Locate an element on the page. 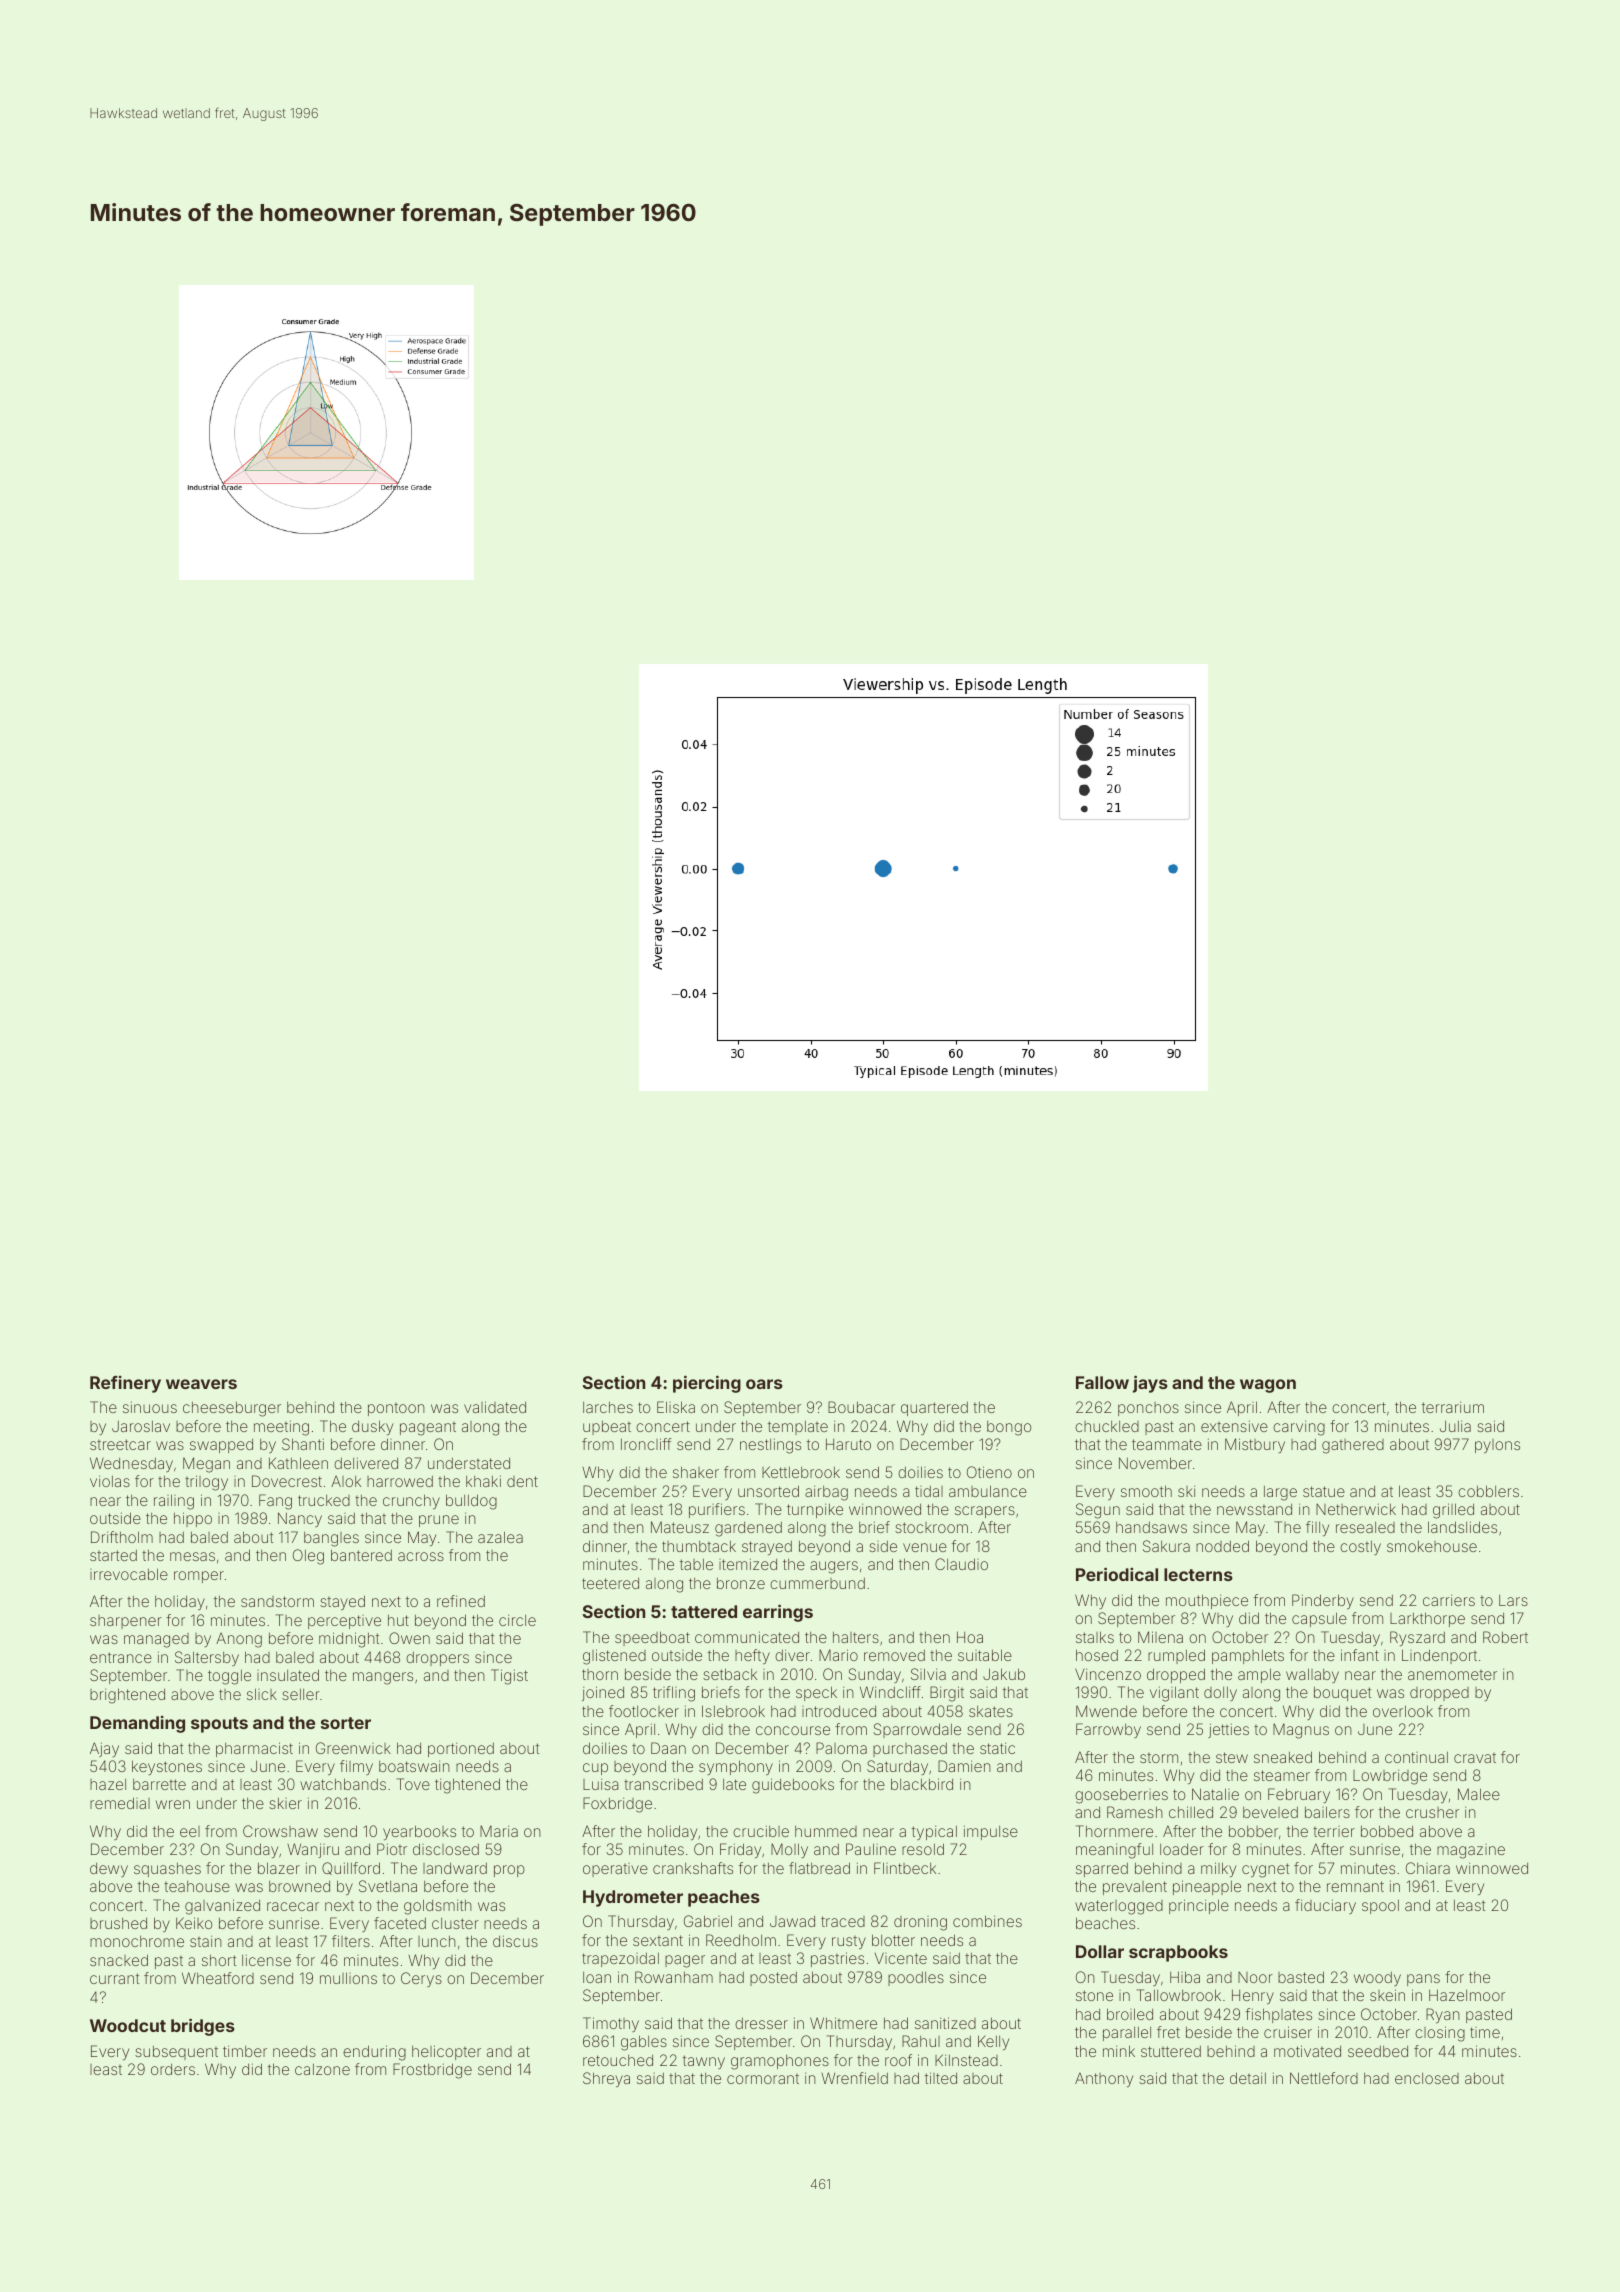  Fallow is located at coordinates (1102, 1382).
